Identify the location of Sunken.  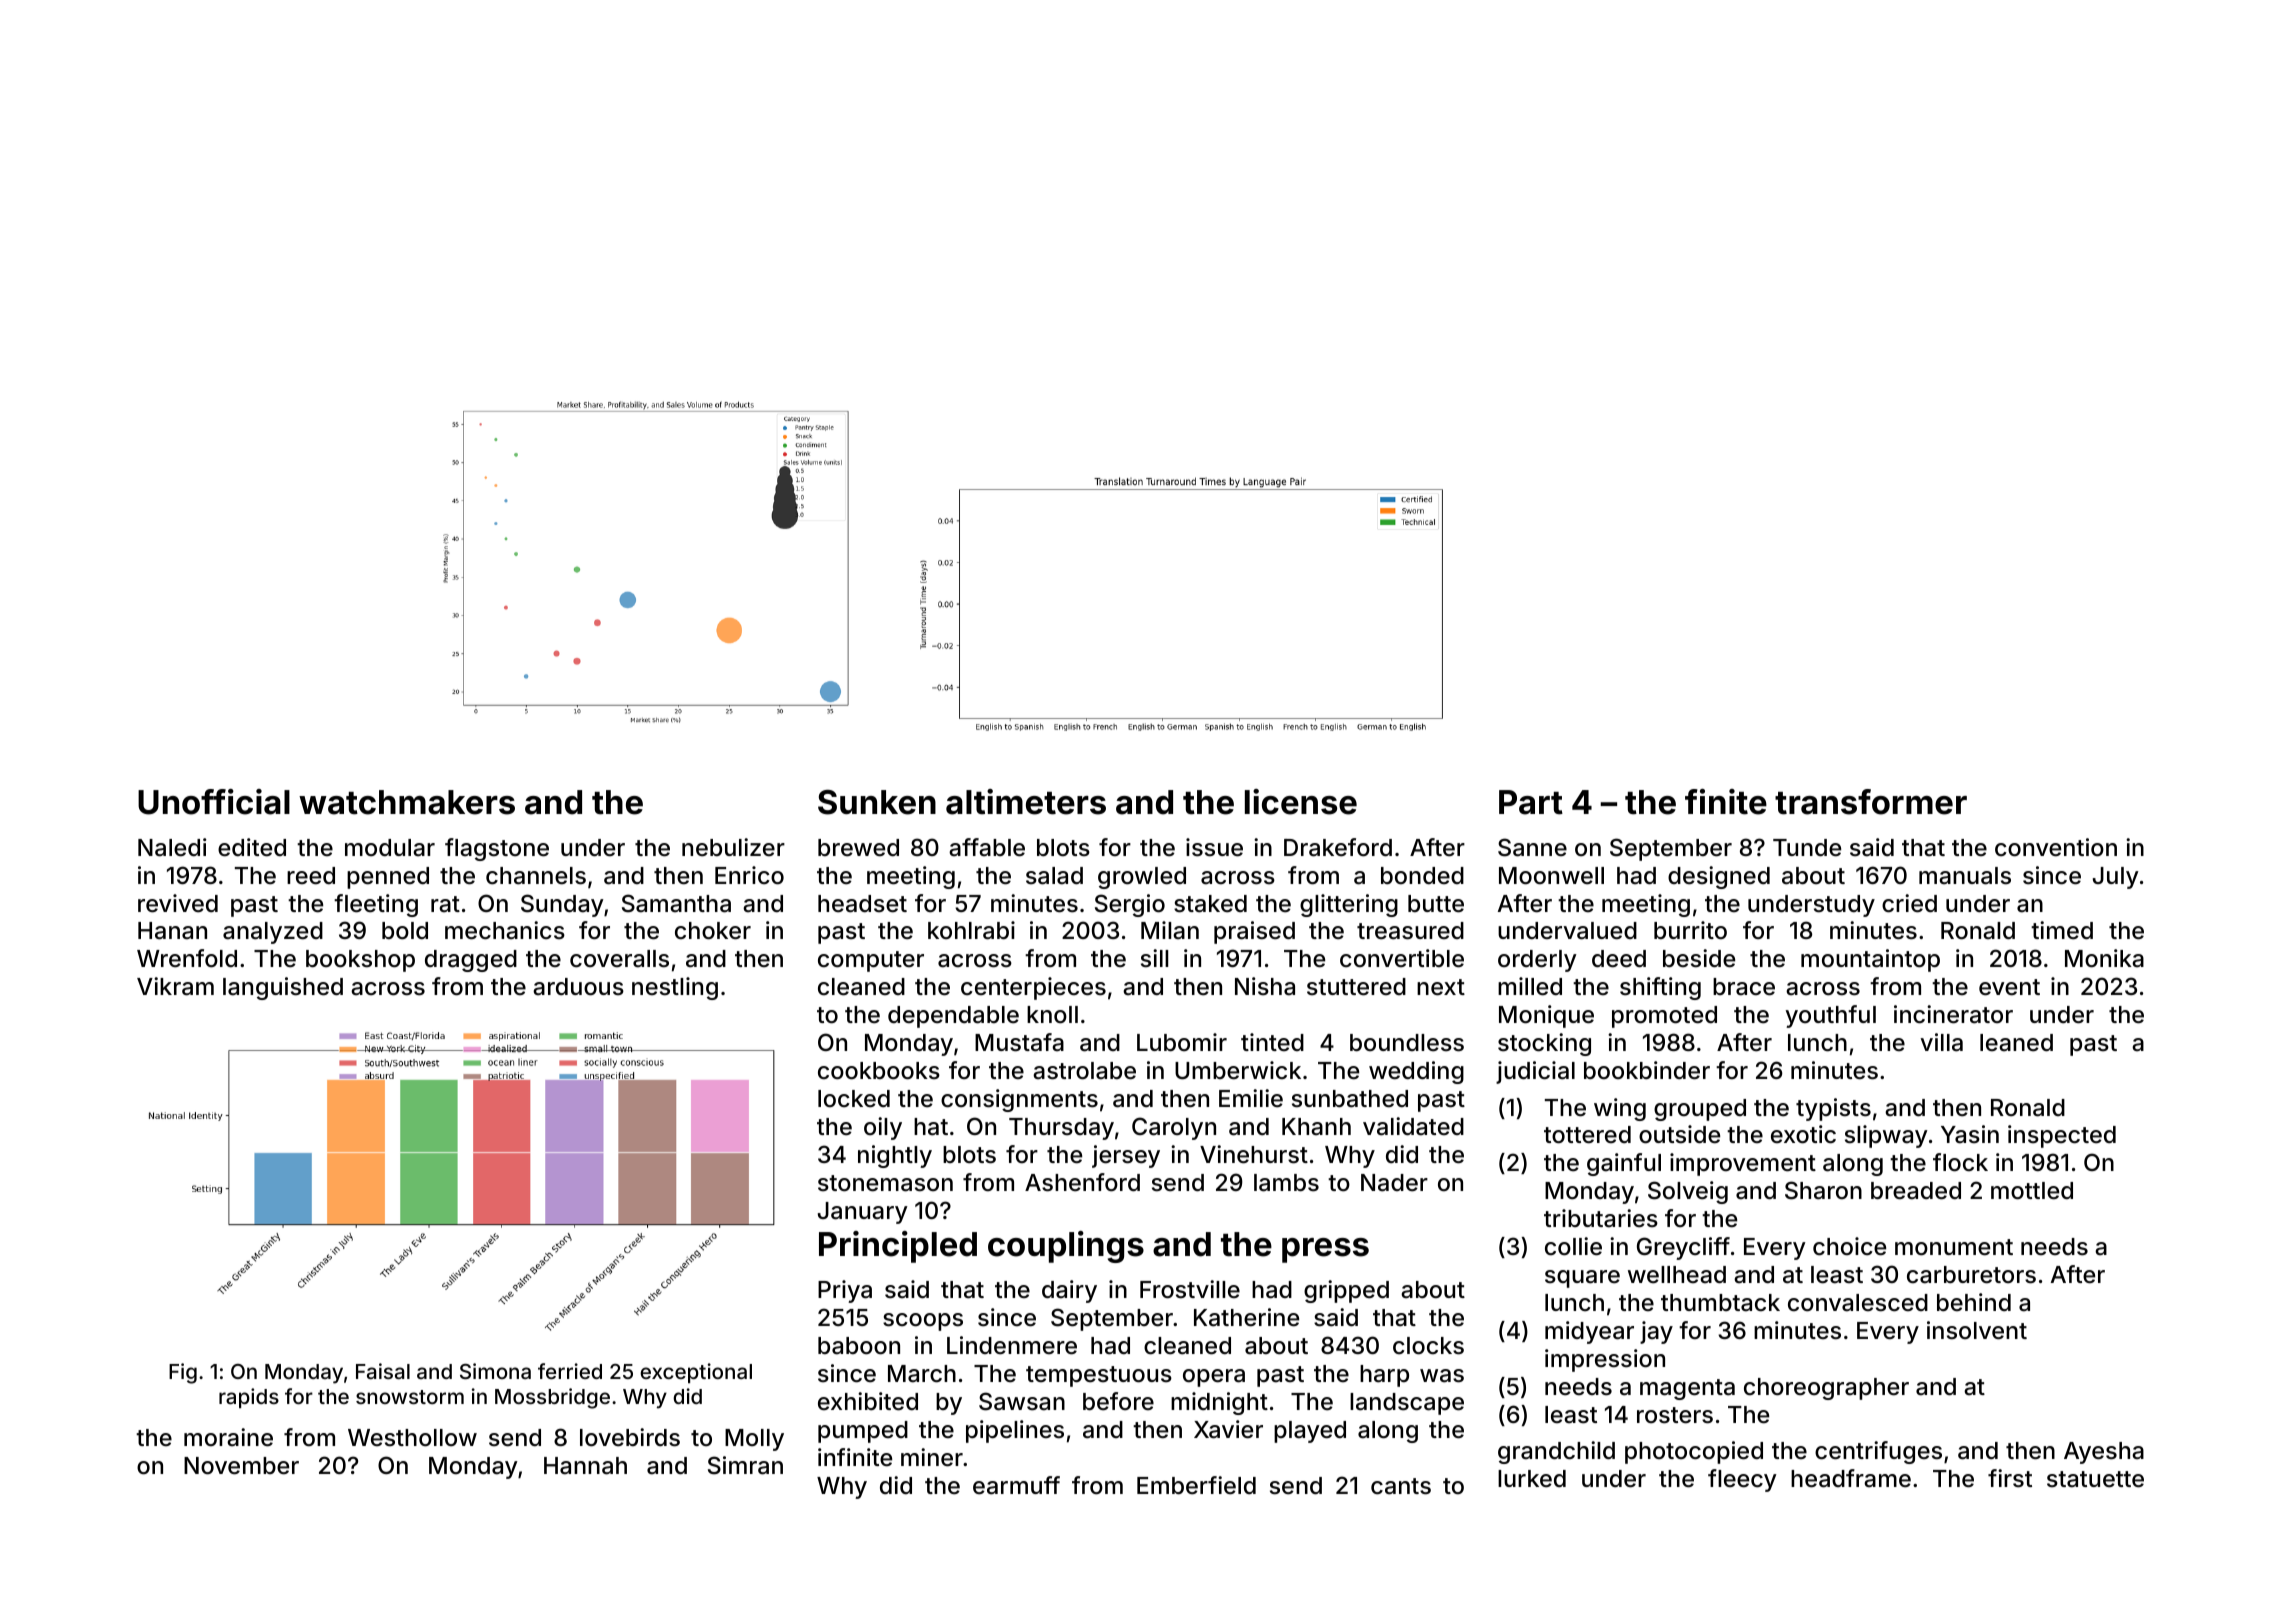
(877, 802).
